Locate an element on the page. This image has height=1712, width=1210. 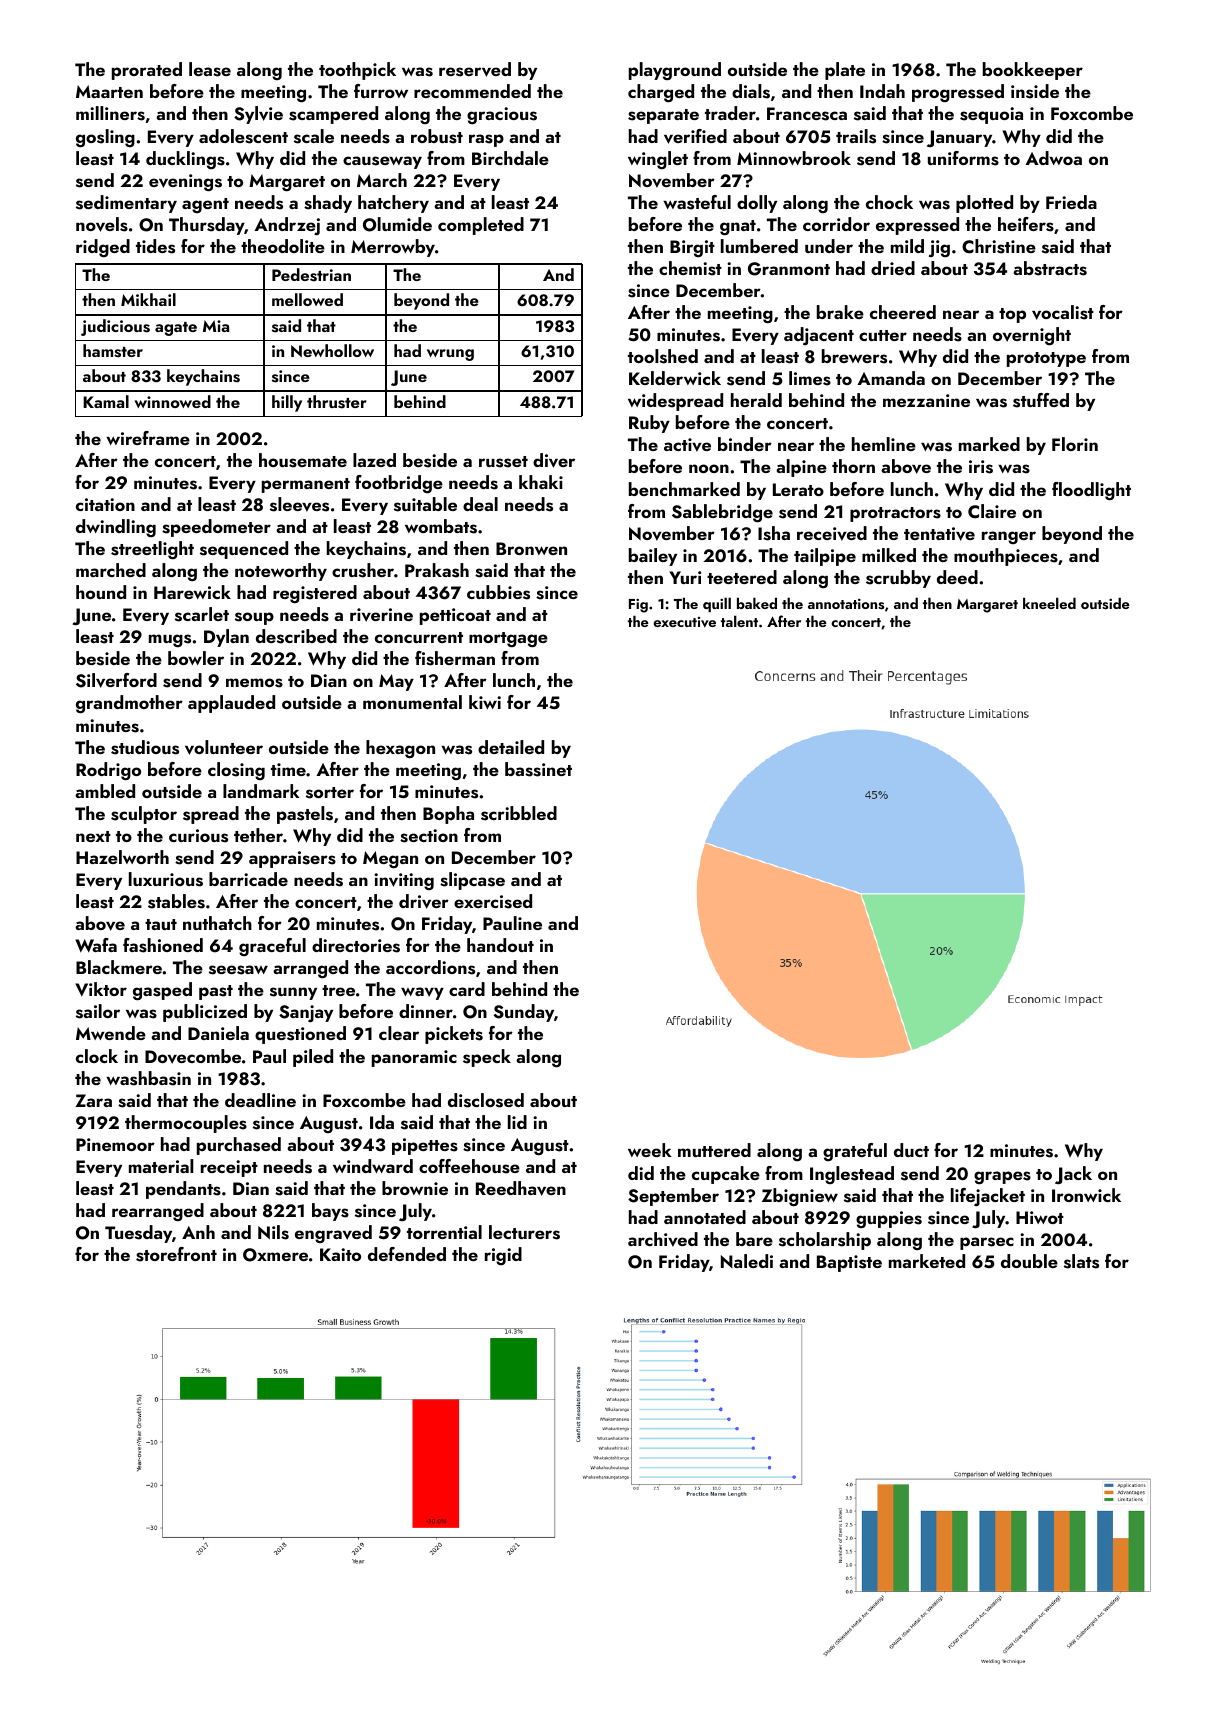
lecturers is located at coordinates (524, 1232).
